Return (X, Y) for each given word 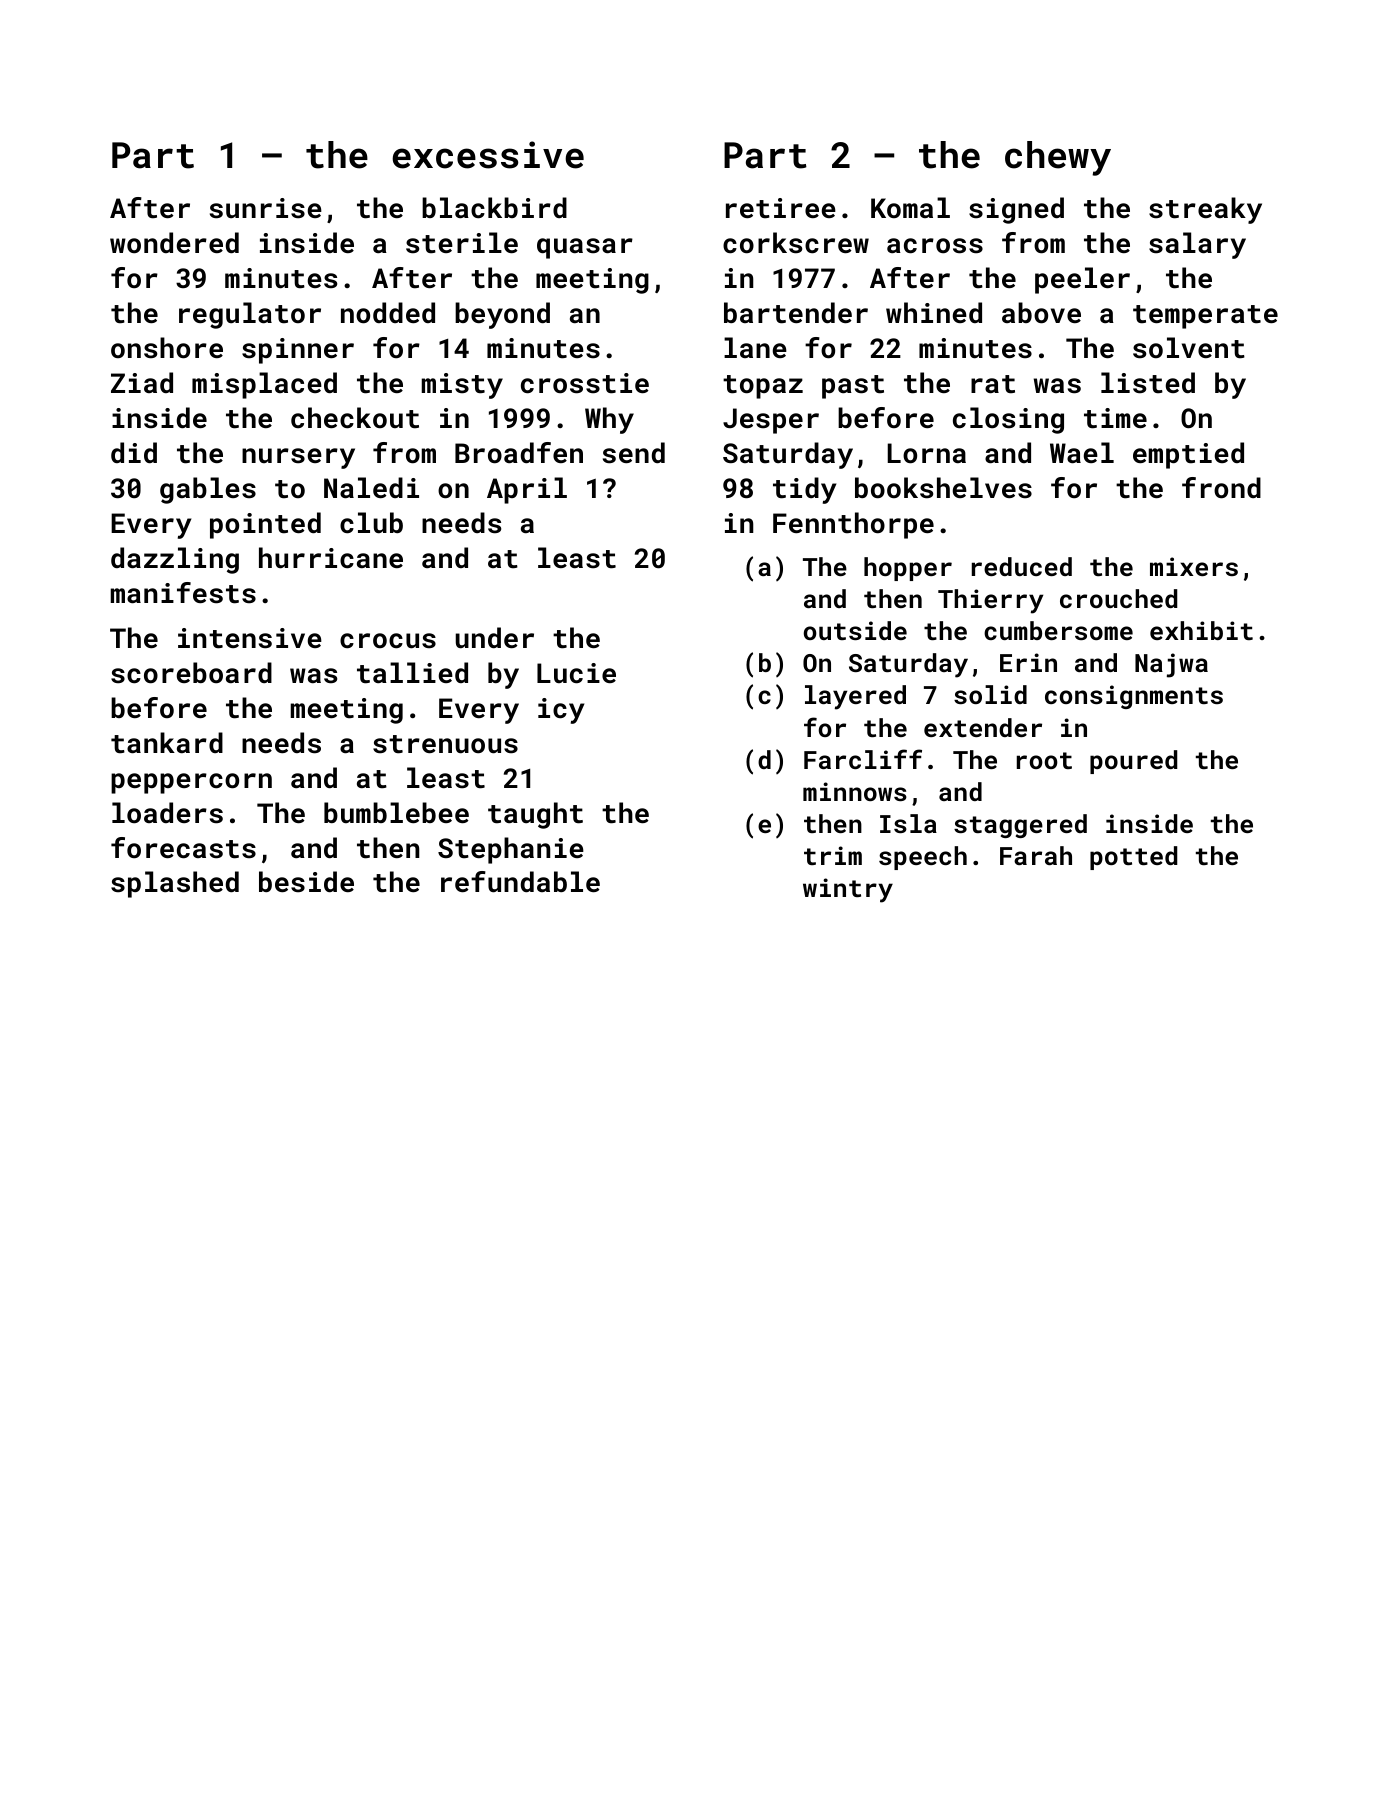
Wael (1082, 452)
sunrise (266, 208)
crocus (388, 641)
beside (306, 882)
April (527, 490)
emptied (1188, 455)
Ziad (142, 382)
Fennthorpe (853, 525)
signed (1016, 210)
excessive (488, 155)
